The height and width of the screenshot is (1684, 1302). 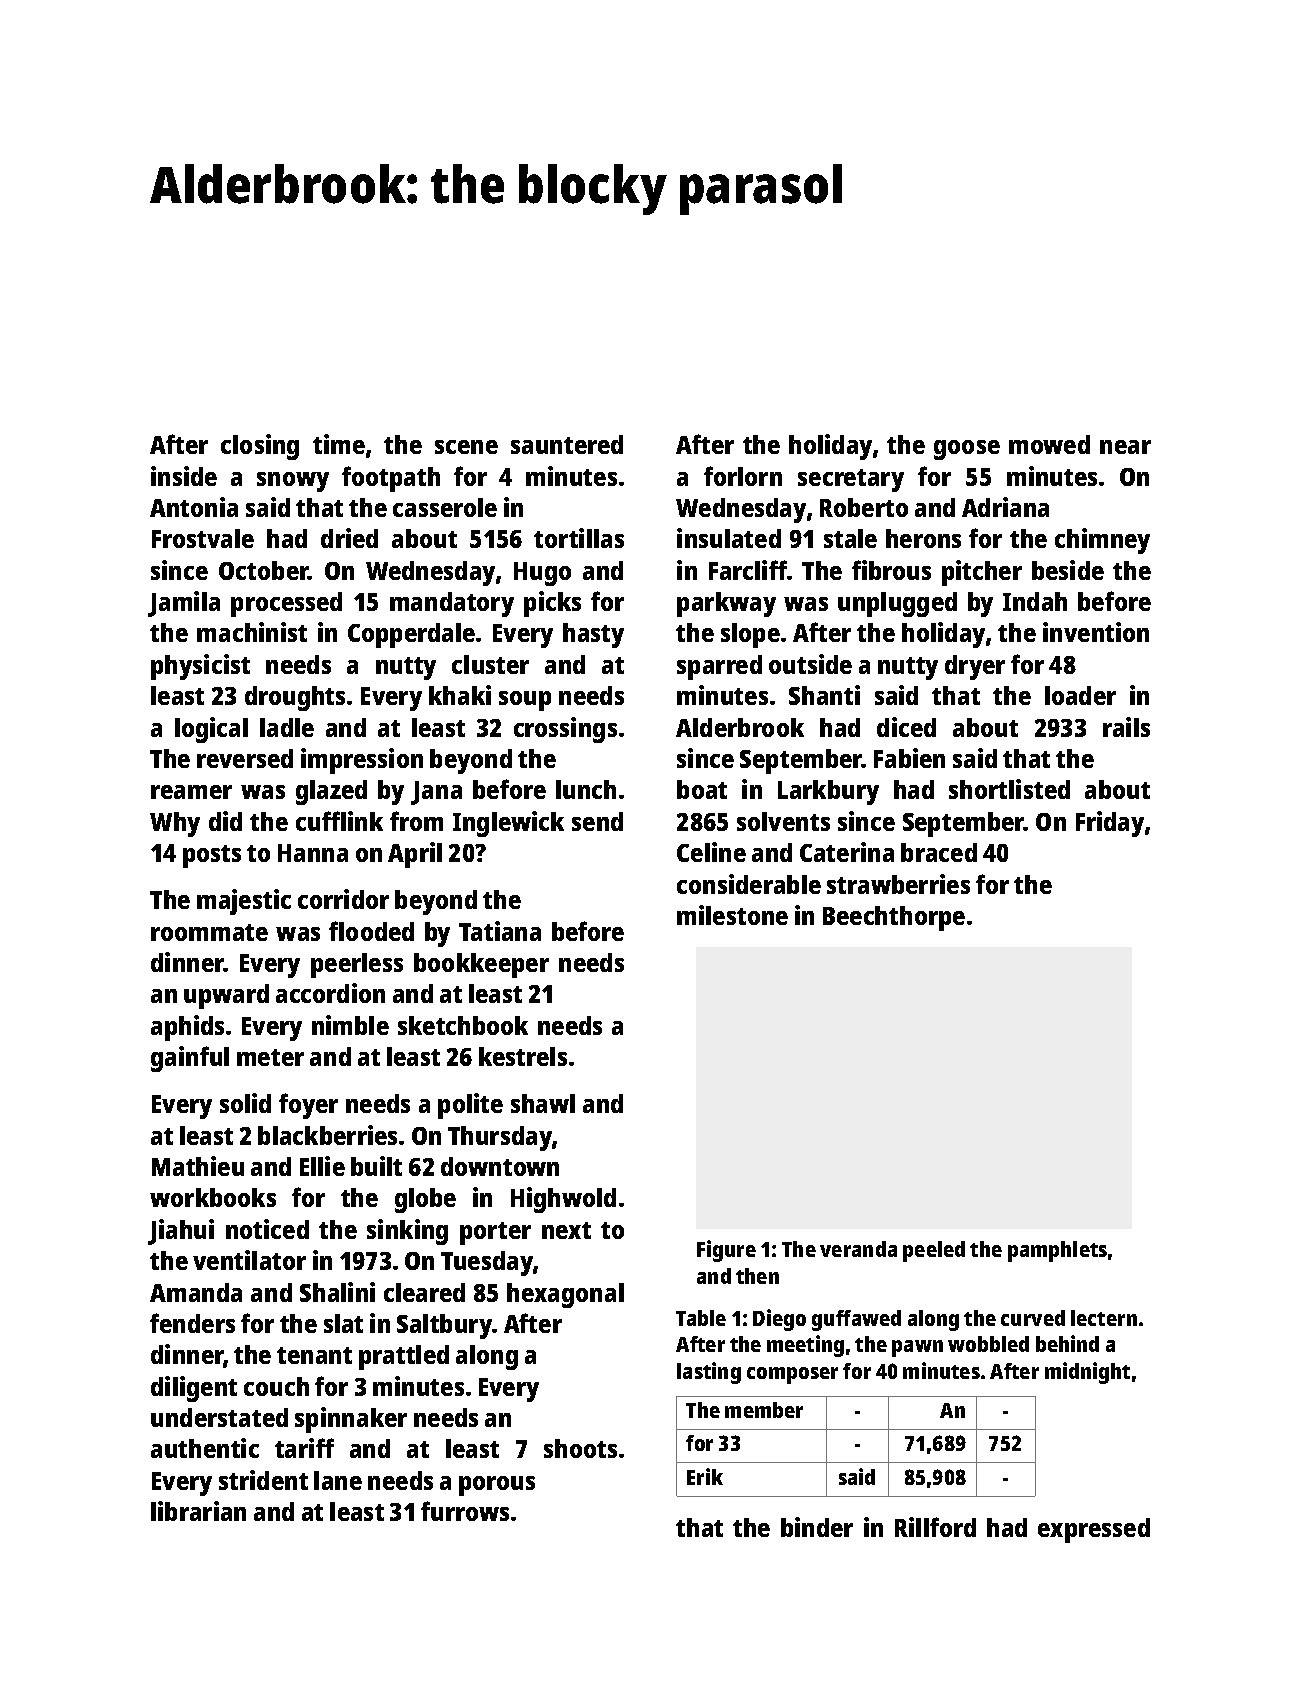 What do you see at coordinates (709, 1373) in the screenshot?
I see `lasting` at bounding box center [709, 1373].
